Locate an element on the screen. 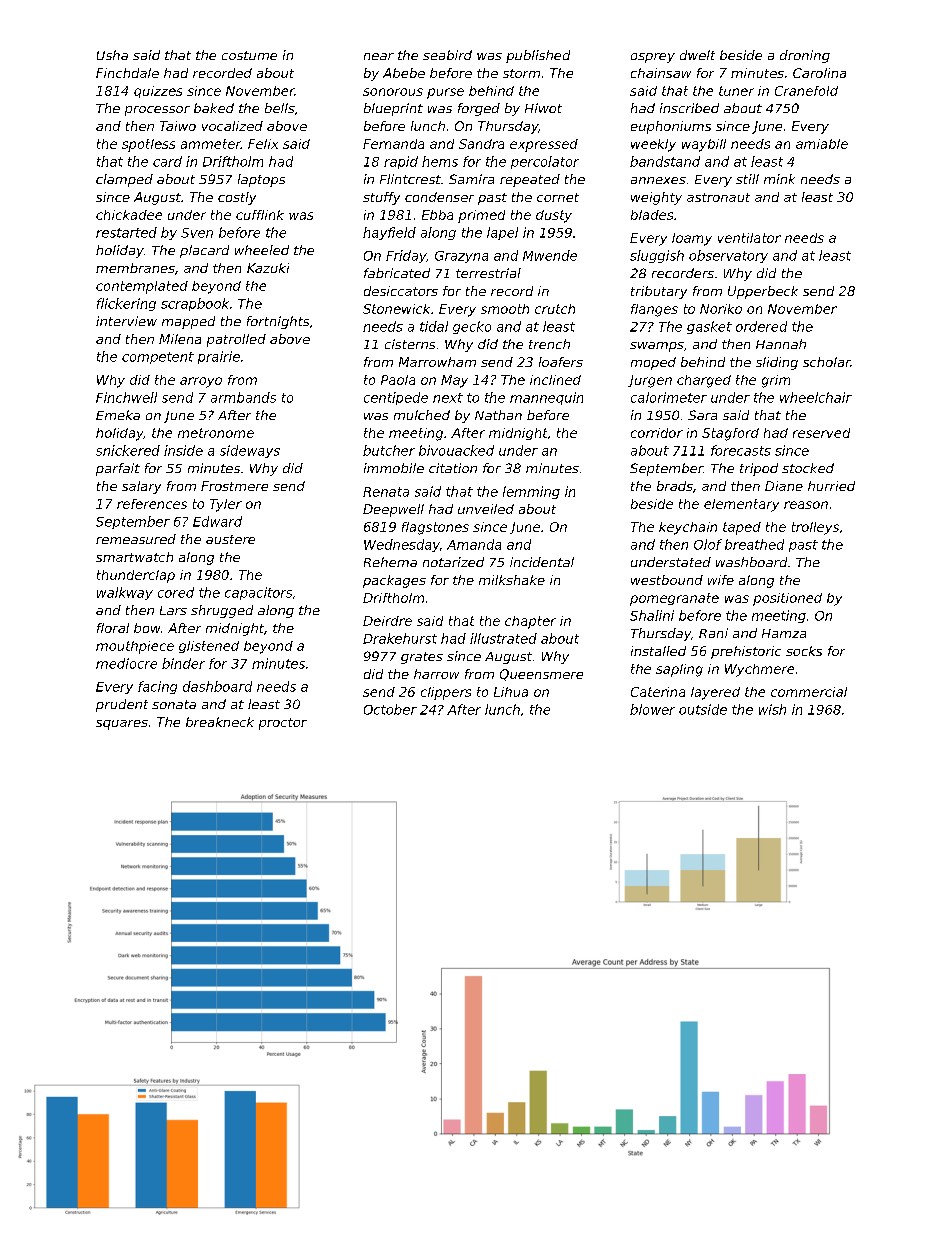  milkshake is located at coordinates (512, 580).
